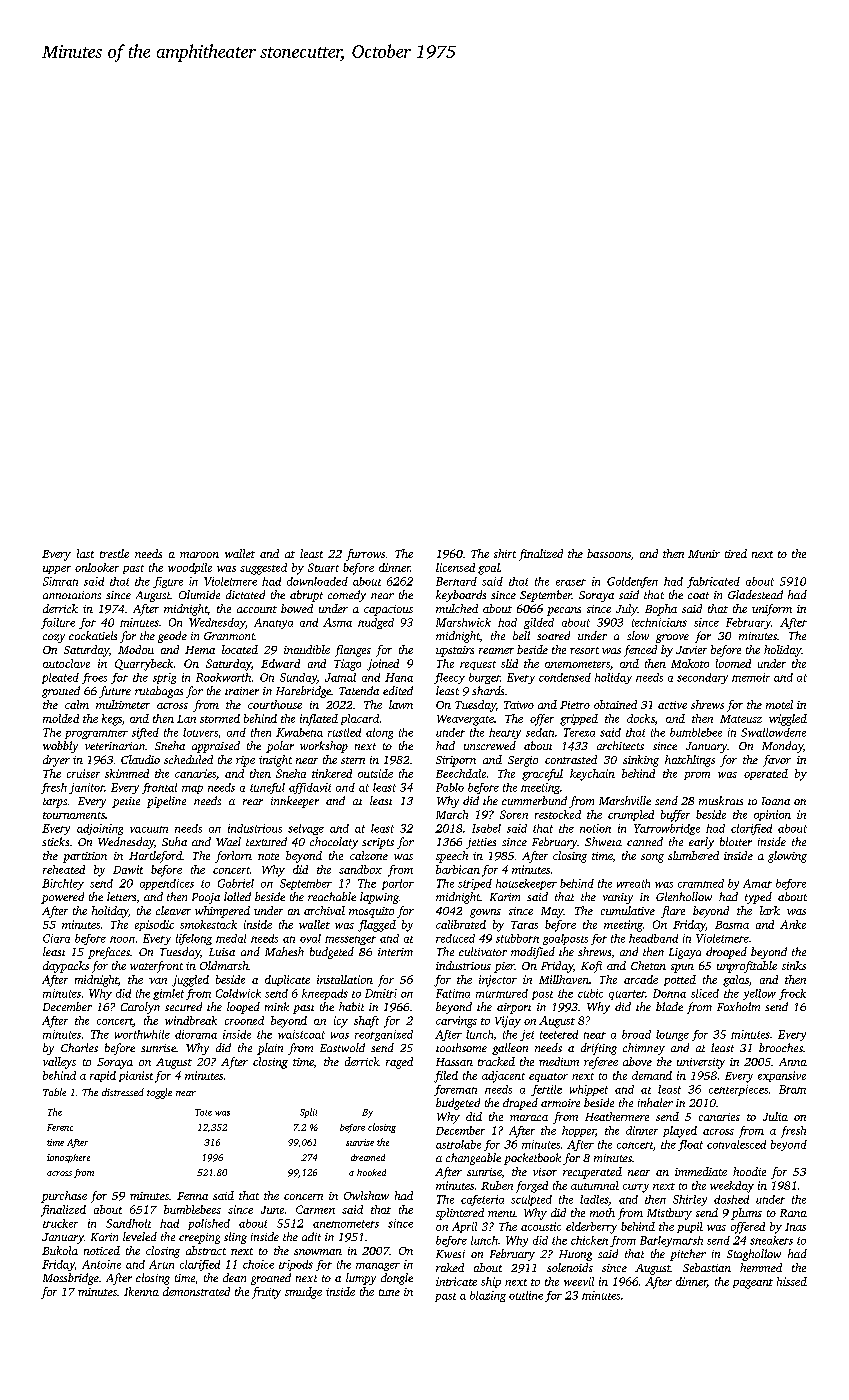 The width and height of the document is (849, 1400). What do you see at coordinates (85, 553) in the document?
I see `last` at bounding box center [85, 553].
